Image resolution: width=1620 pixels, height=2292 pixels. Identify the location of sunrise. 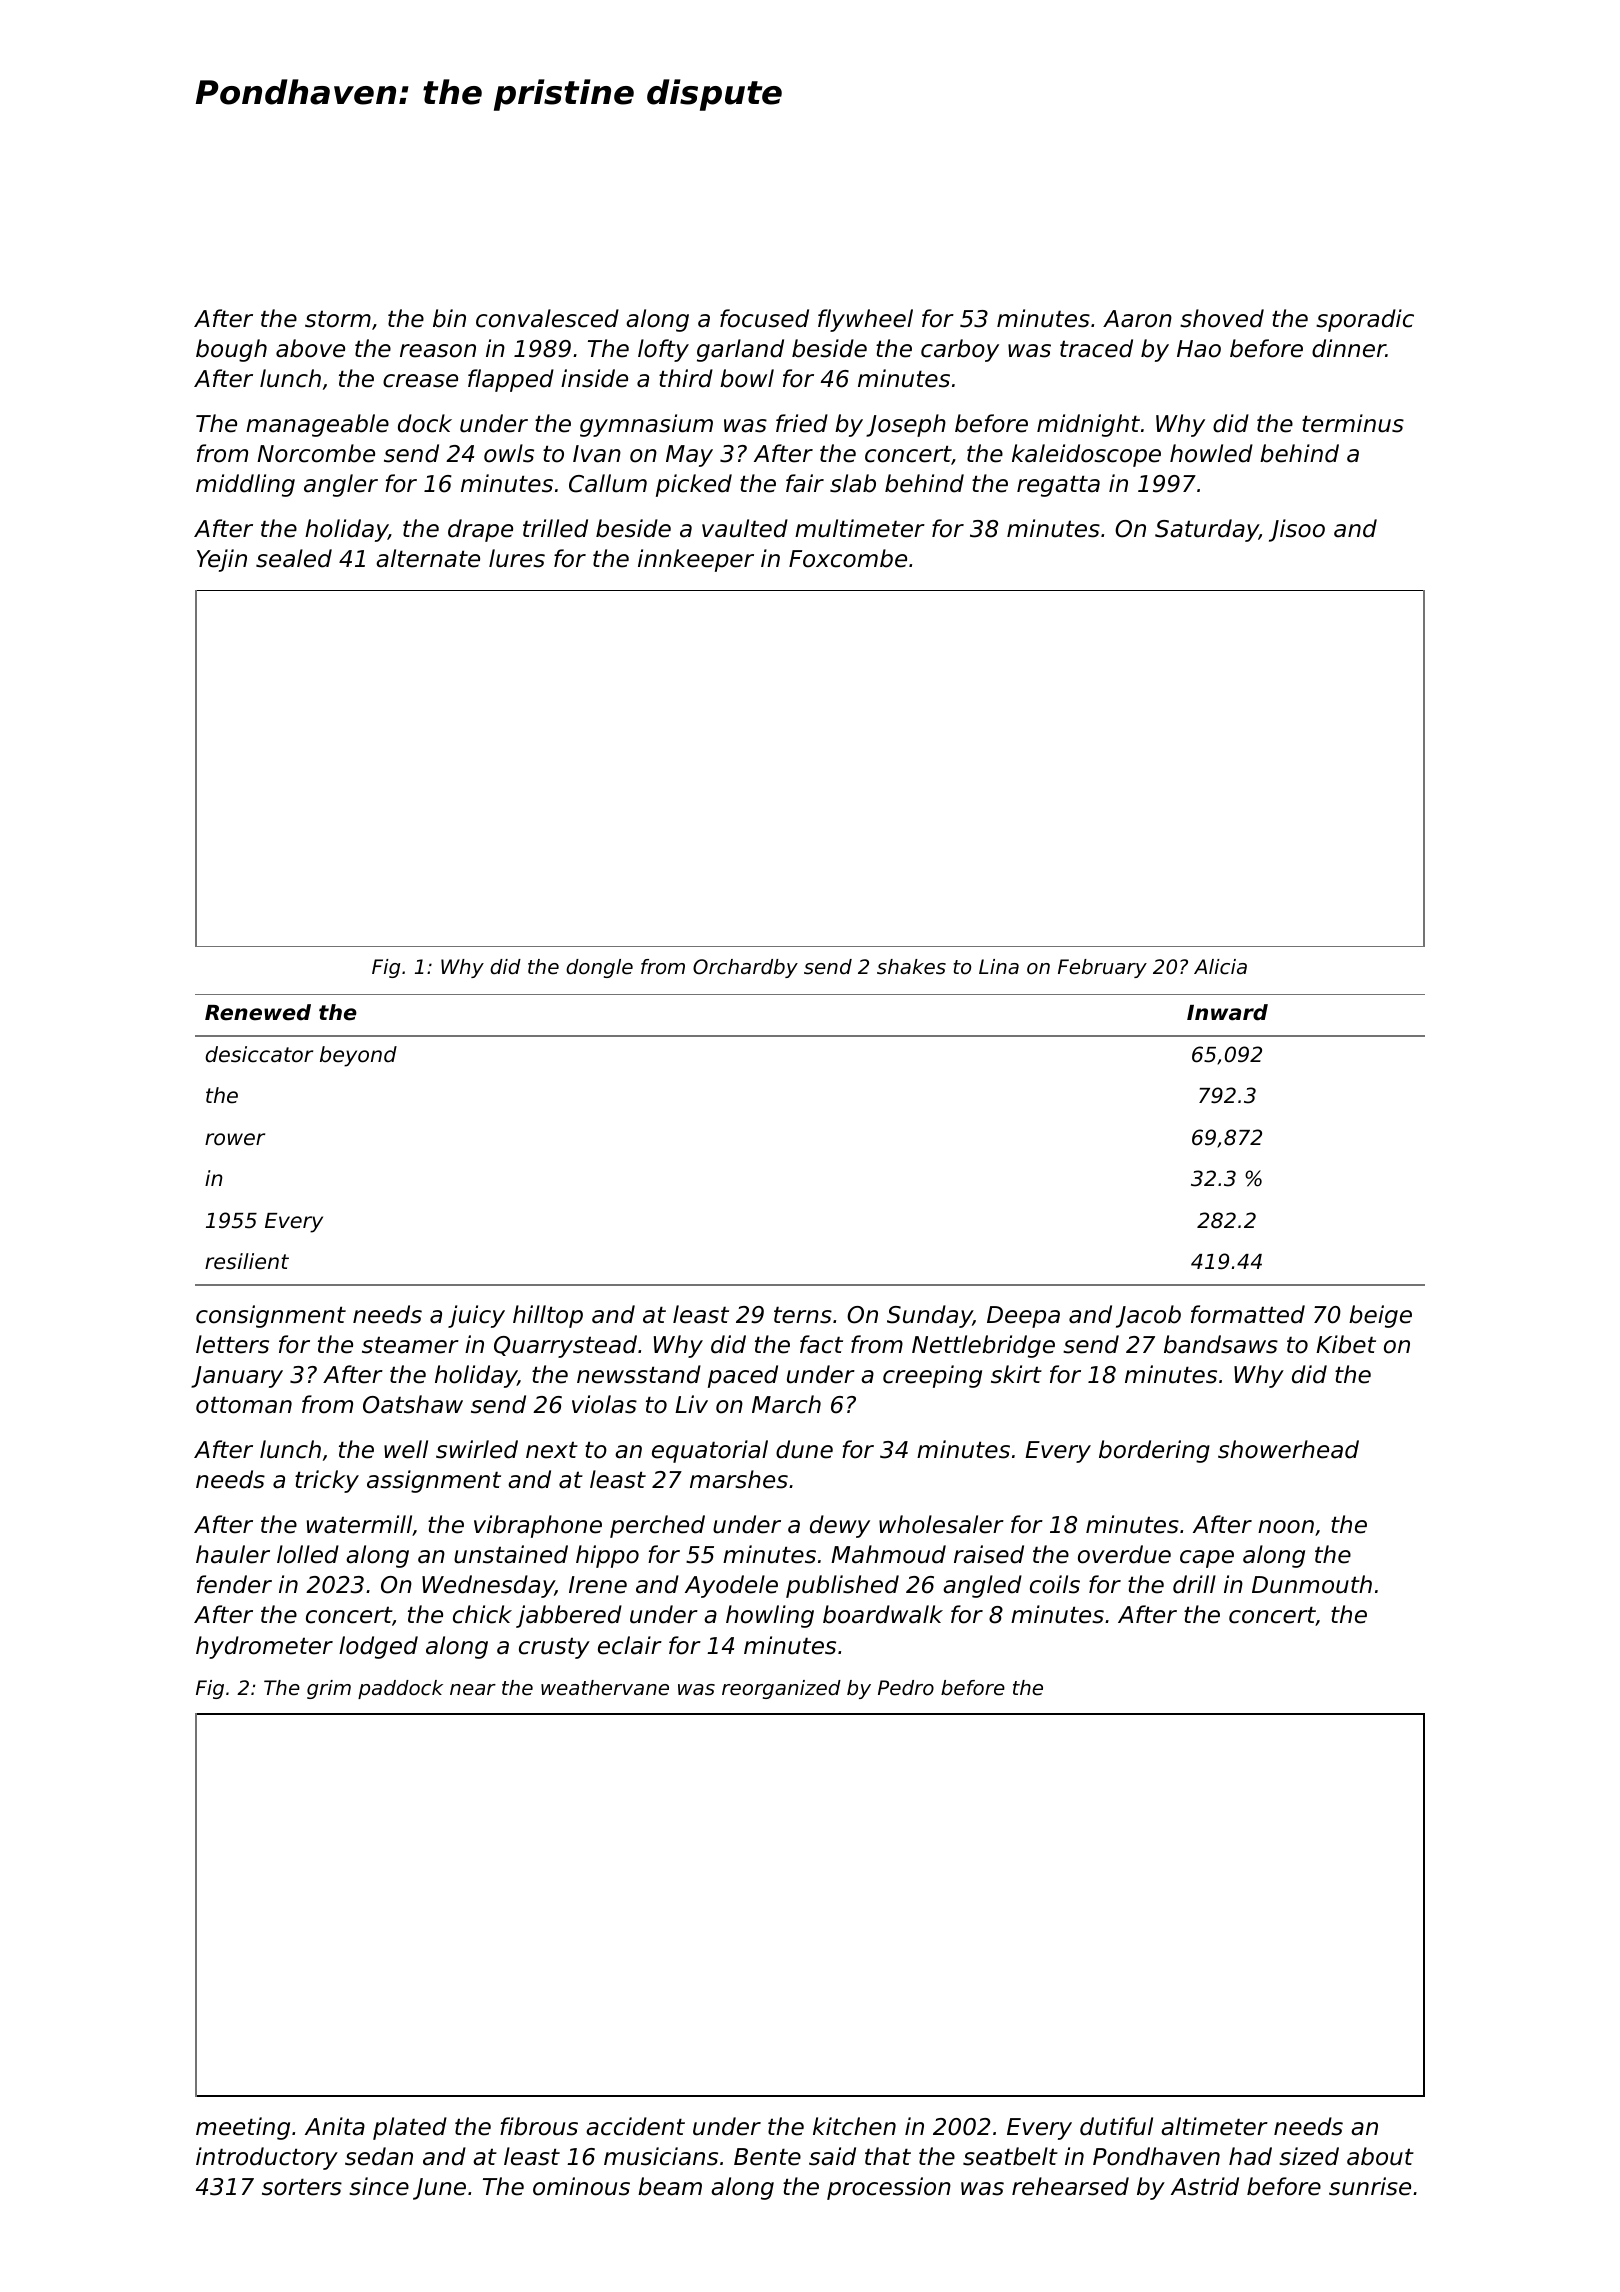
(1370, 2186).
